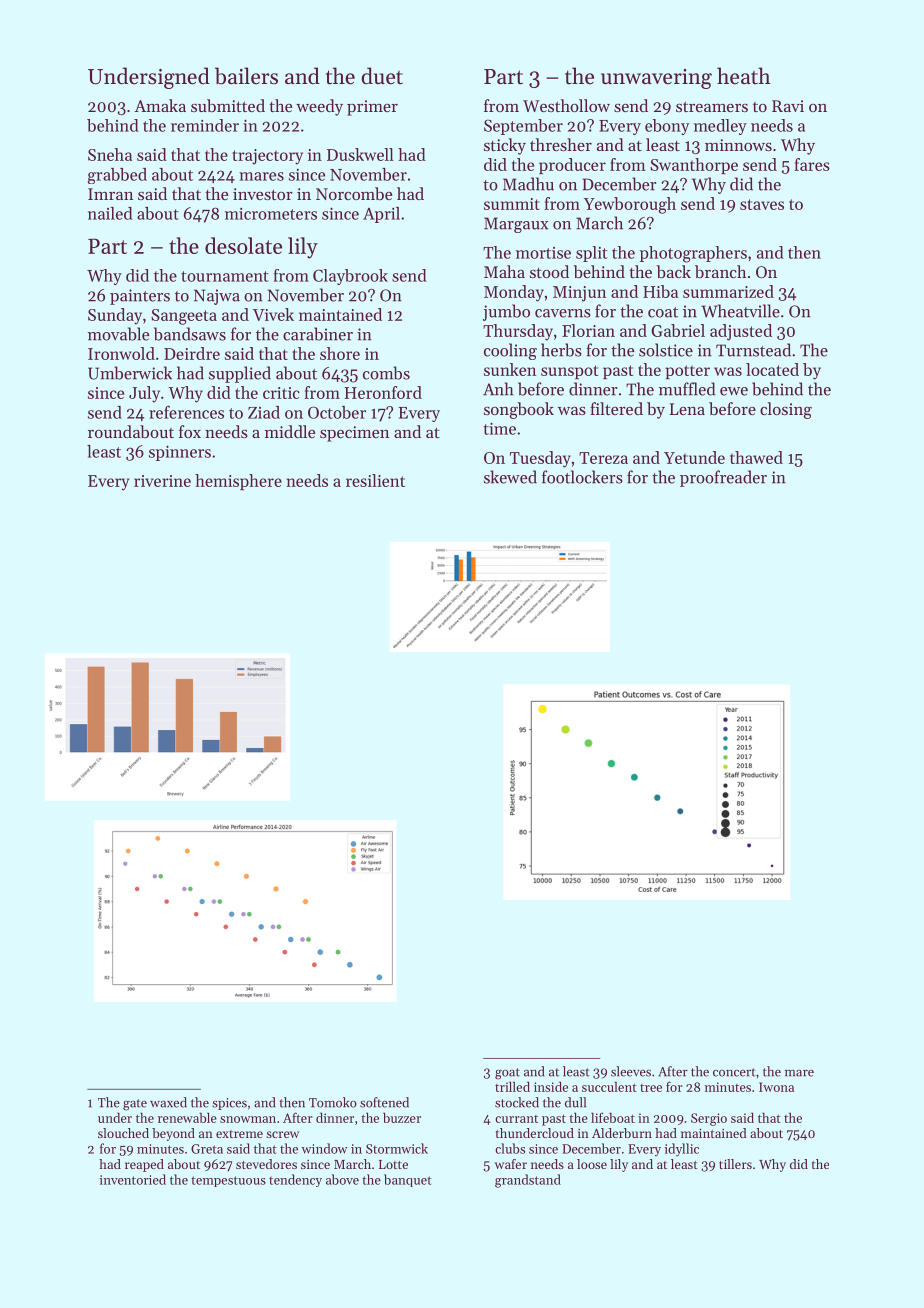 The image size is (924, 1308). What do you see at coordinates (631, 1071) in the screenshot?
I see `sleeves` at bounding box center [631, 1071].
